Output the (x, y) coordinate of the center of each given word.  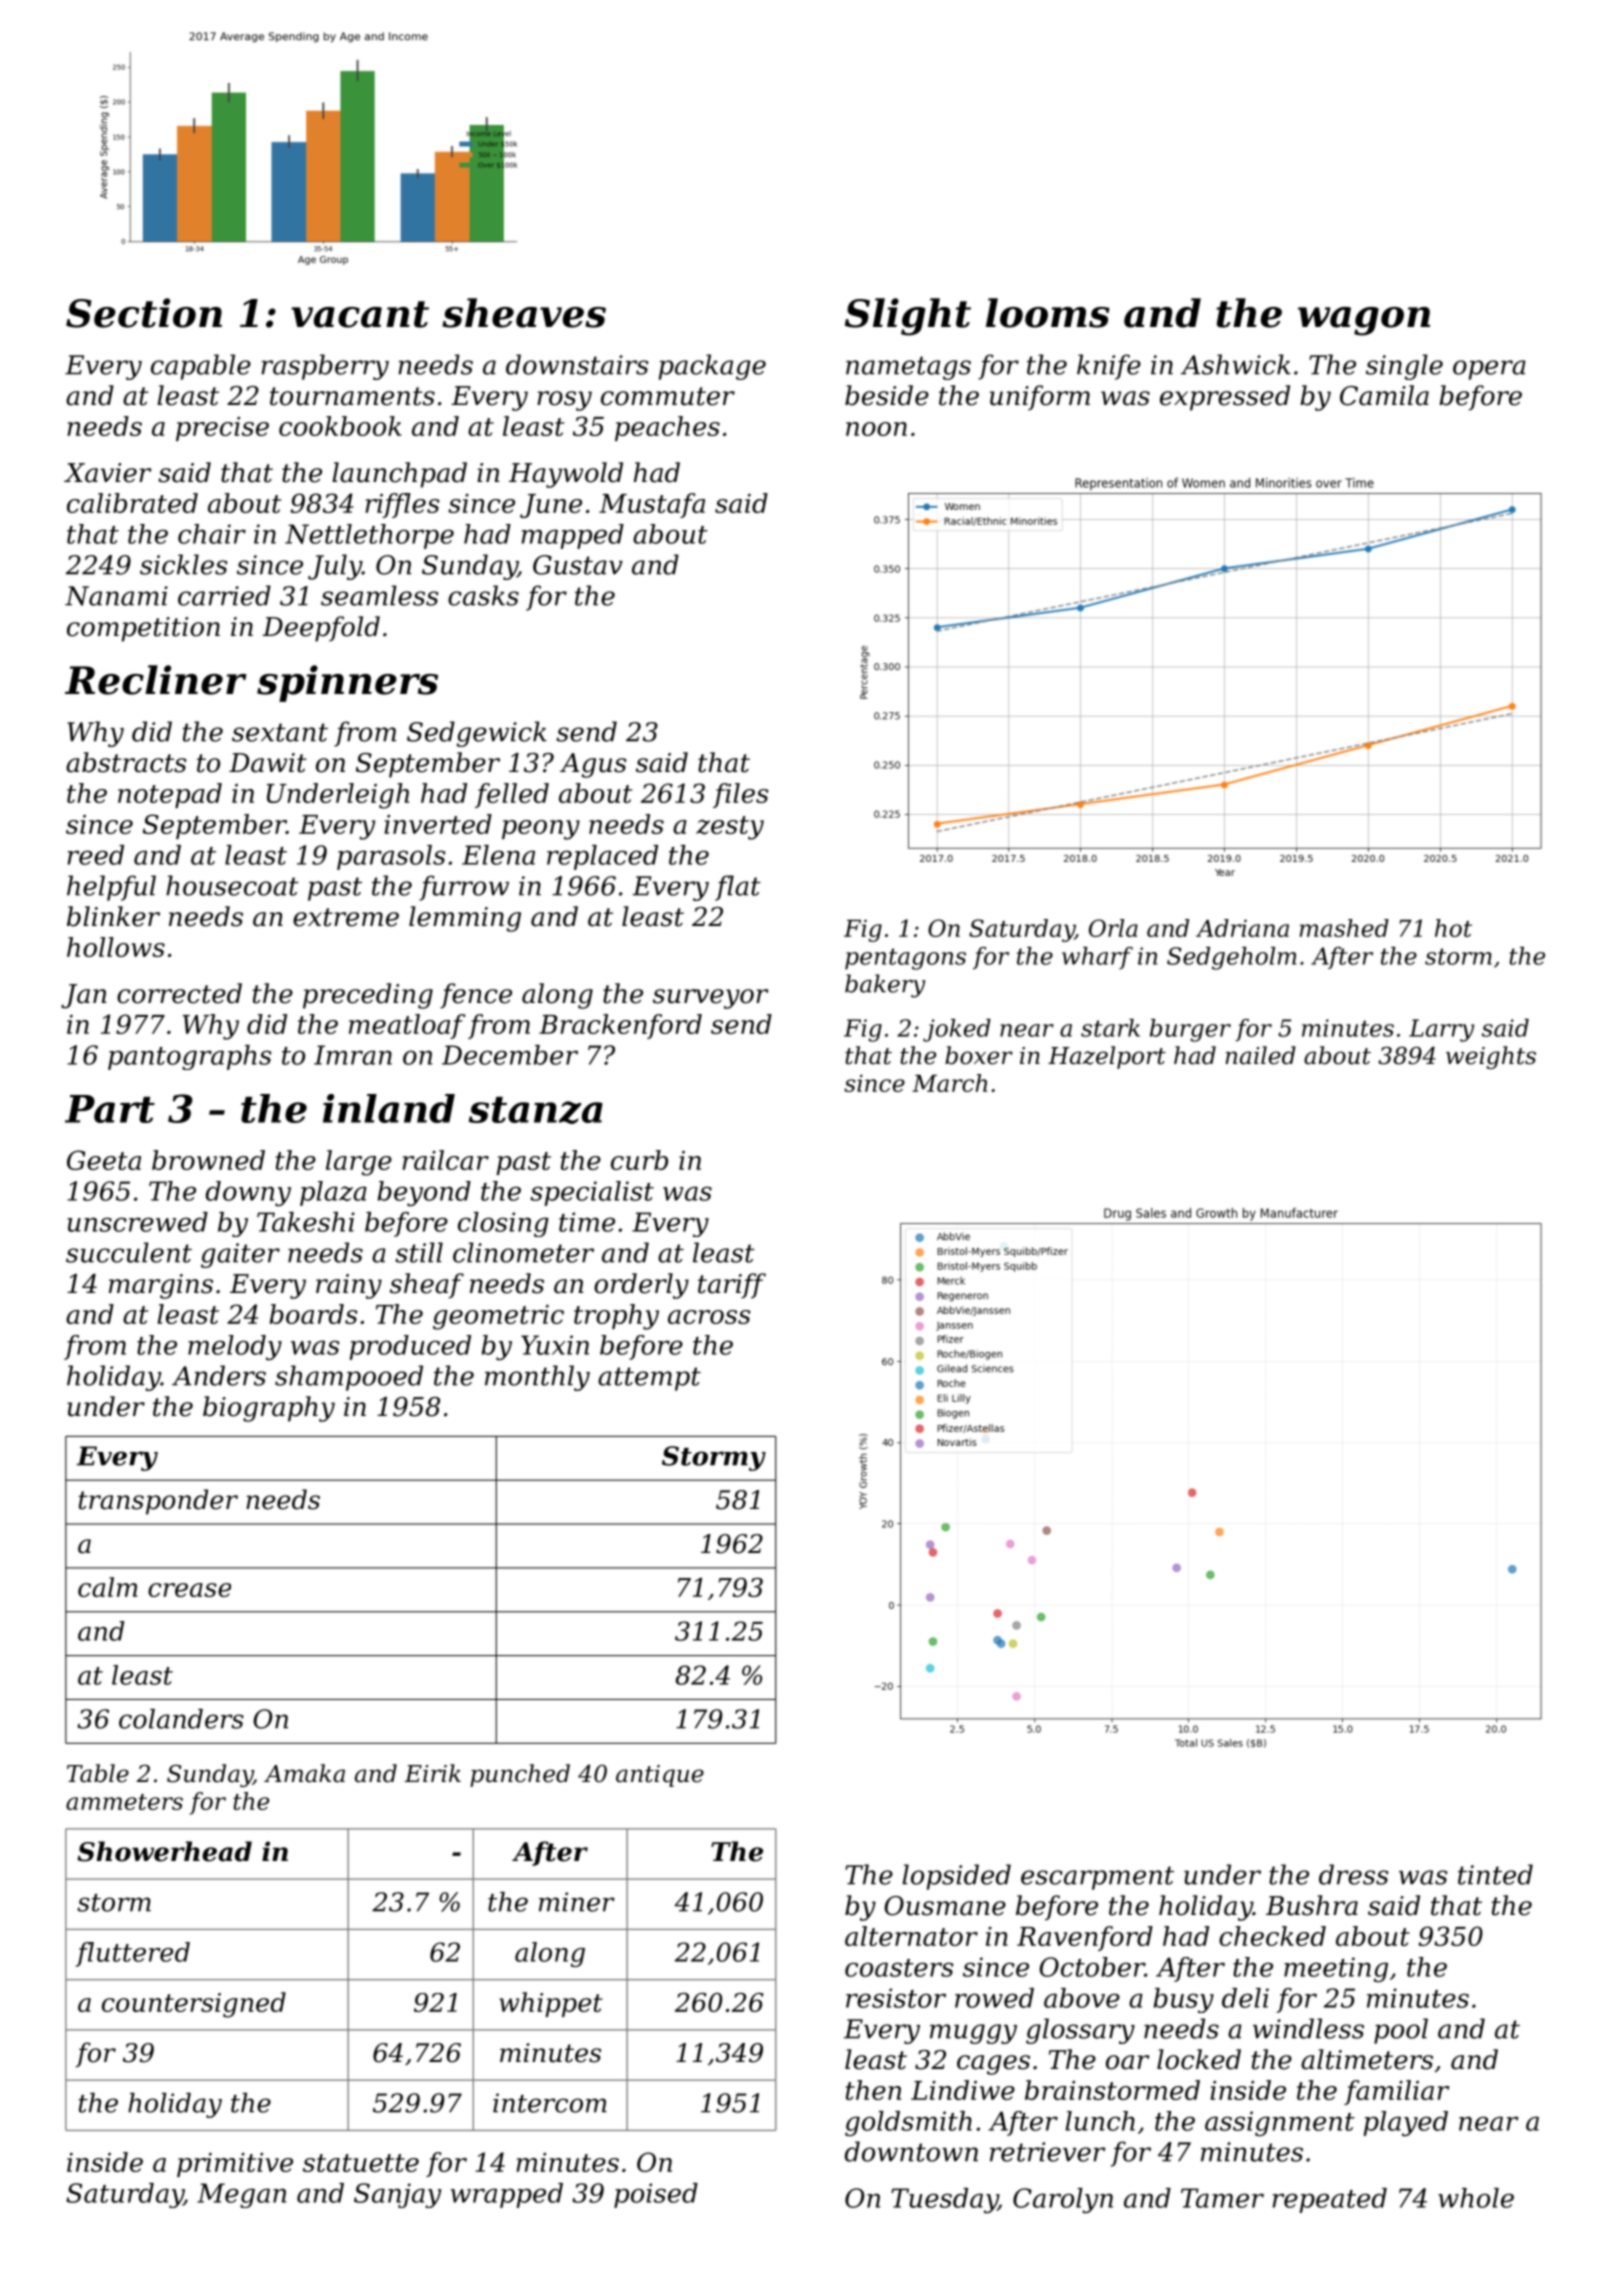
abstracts (126, 762)
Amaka (304, 1773)
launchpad (399, 475)
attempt (649, 1379)
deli (1245, 1998)
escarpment (1097, 1878)
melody (235, 1347)
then (873, 2090)
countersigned (194, 2005)
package (712, 367)
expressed (1225, 398)
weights (1491, 1057)
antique (660, 1776)
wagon (1364, 321)
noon (876, 429)
